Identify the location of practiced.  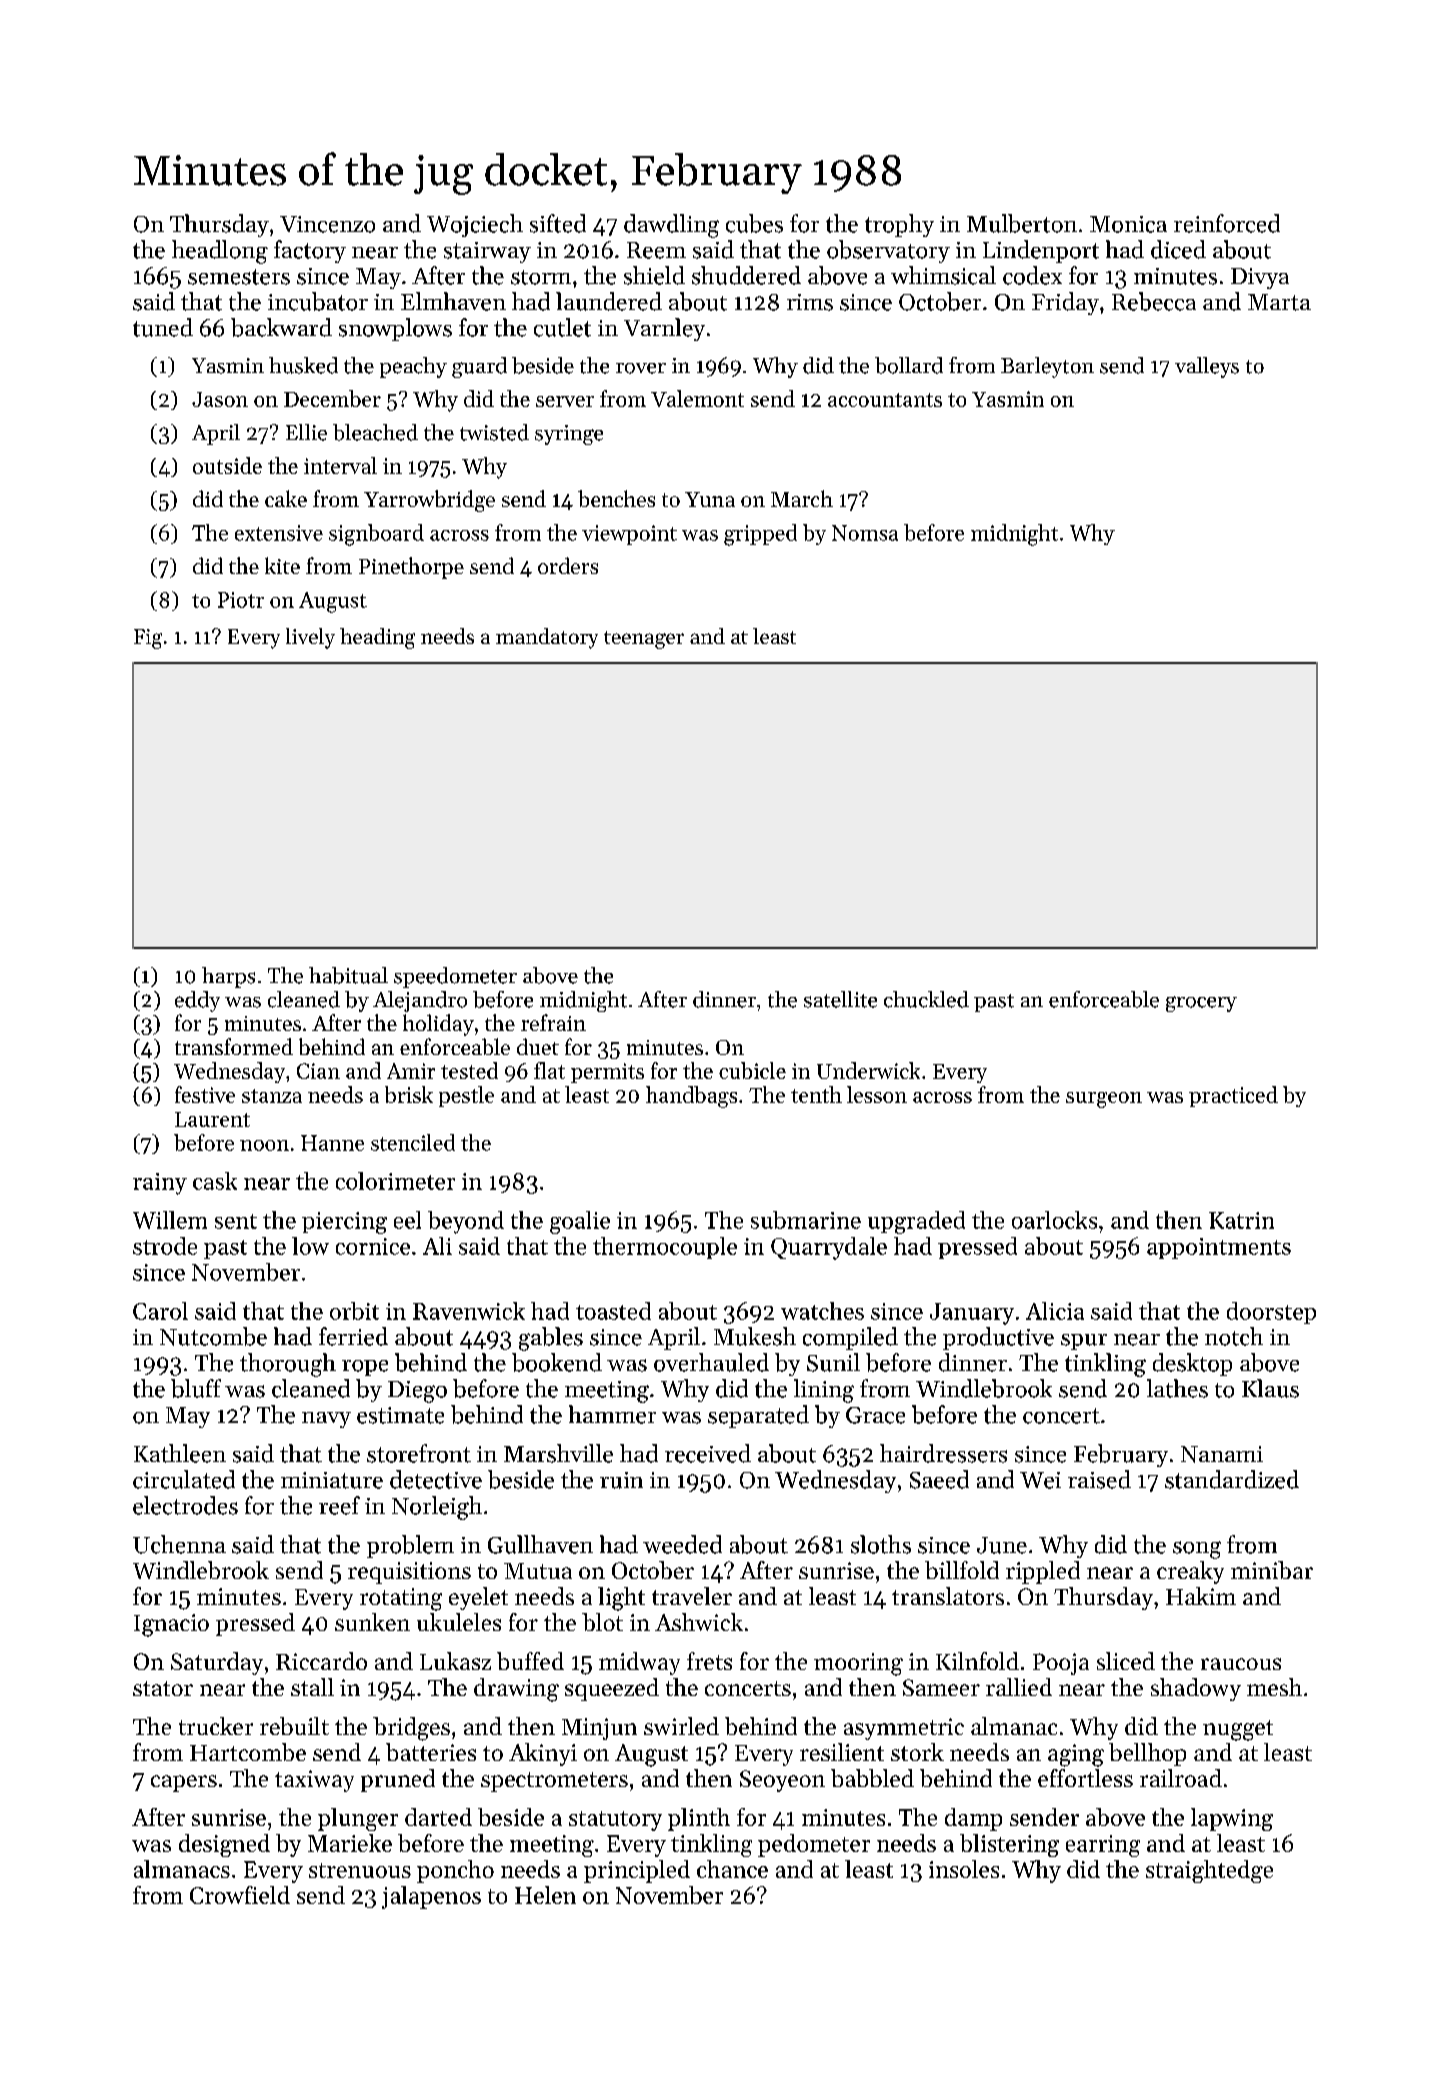
(1233, 1096).
